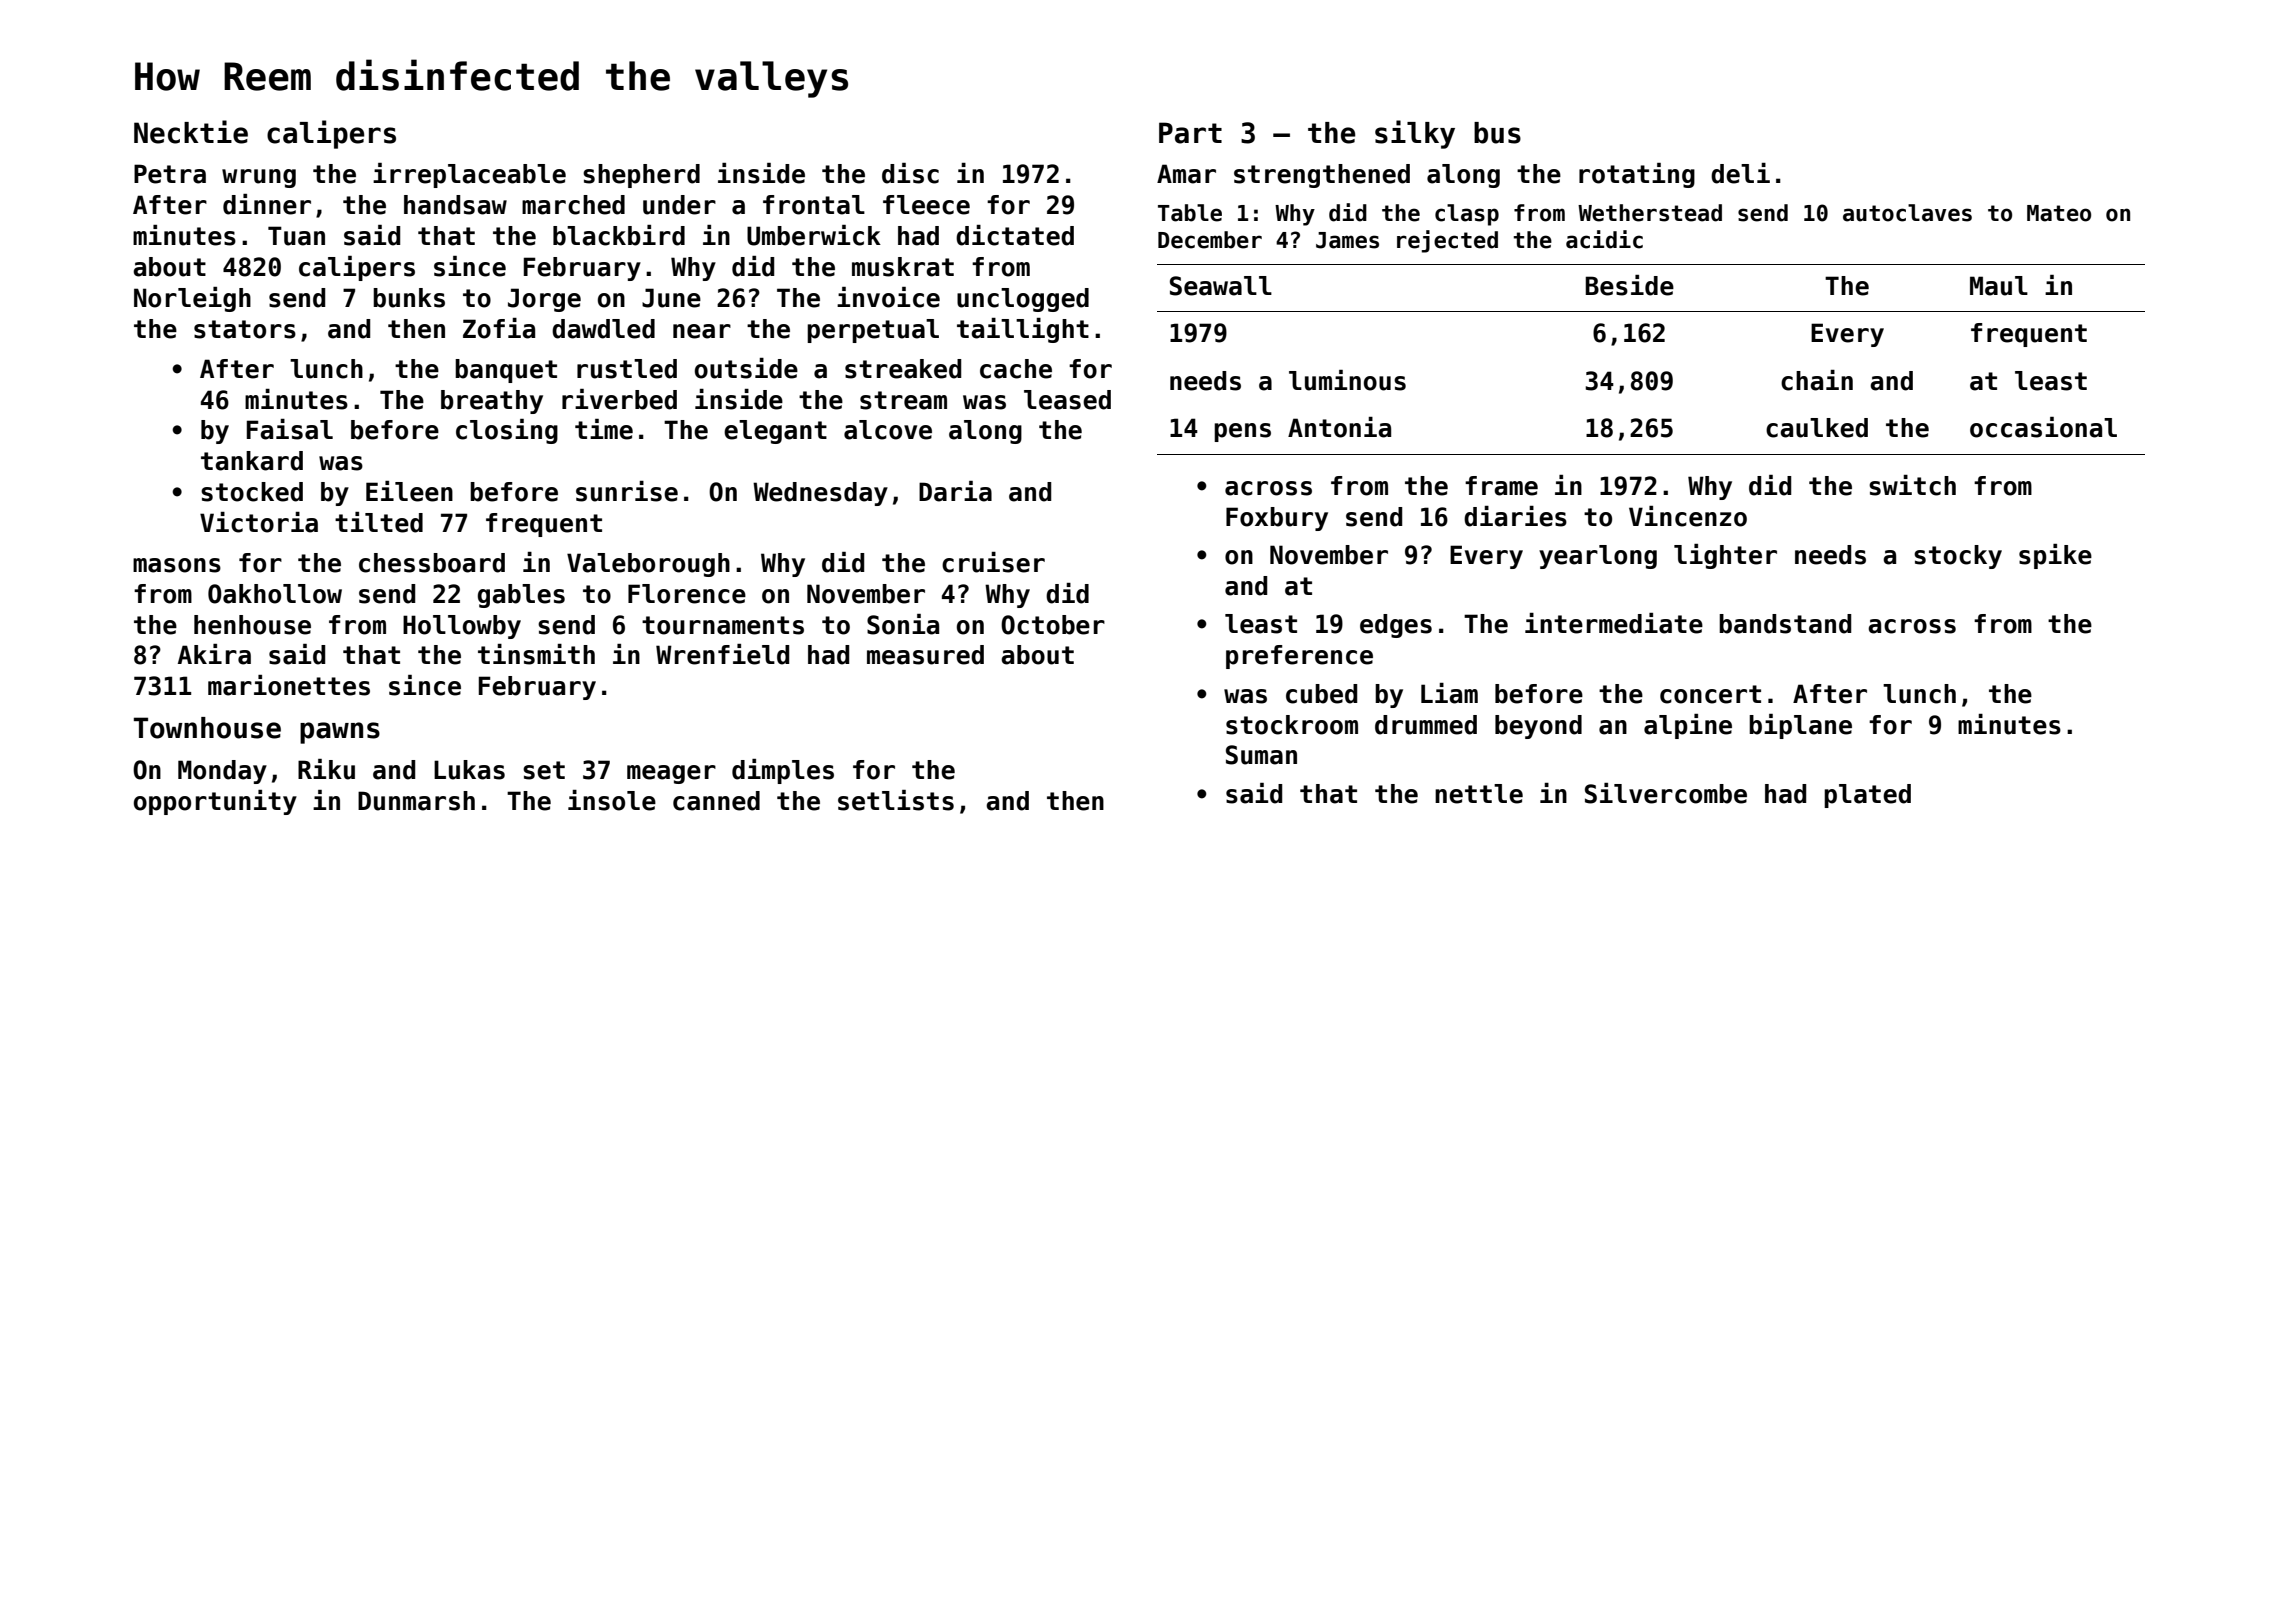  I want to click on Foxbury, so click(1277, 519).
